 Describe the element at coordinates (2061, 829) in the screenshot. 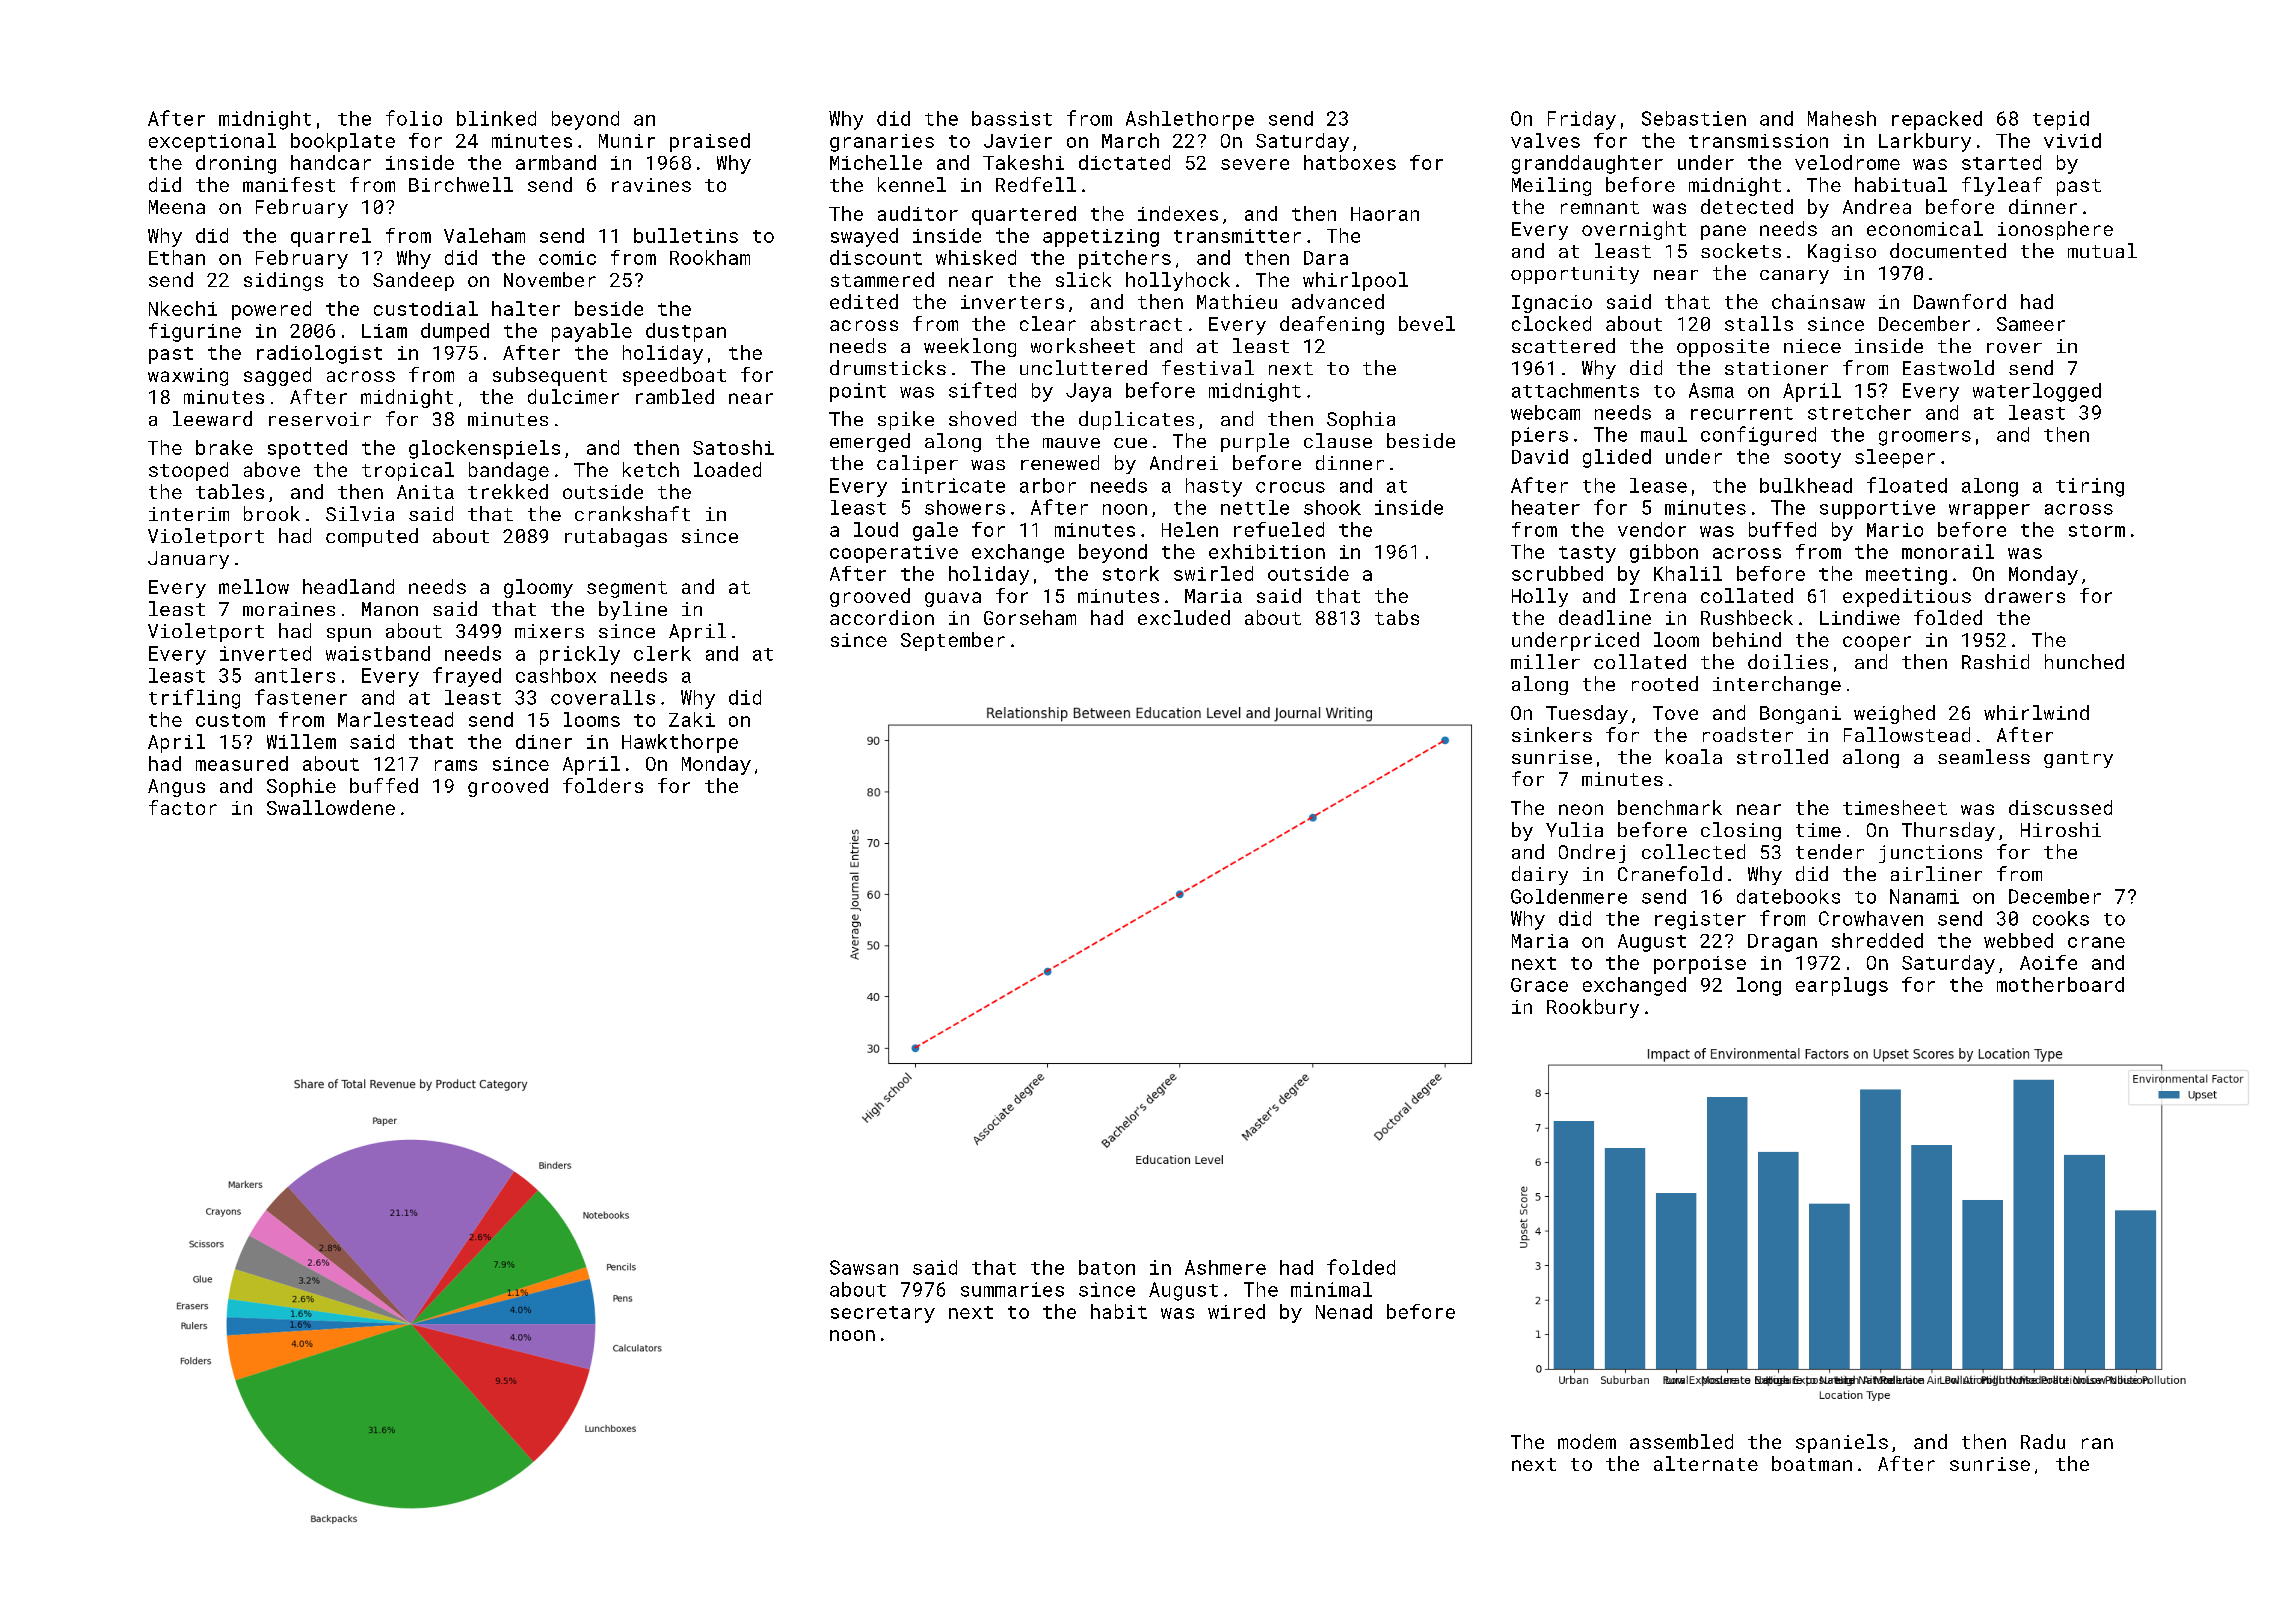

I see `Hiroshi` at that location.
